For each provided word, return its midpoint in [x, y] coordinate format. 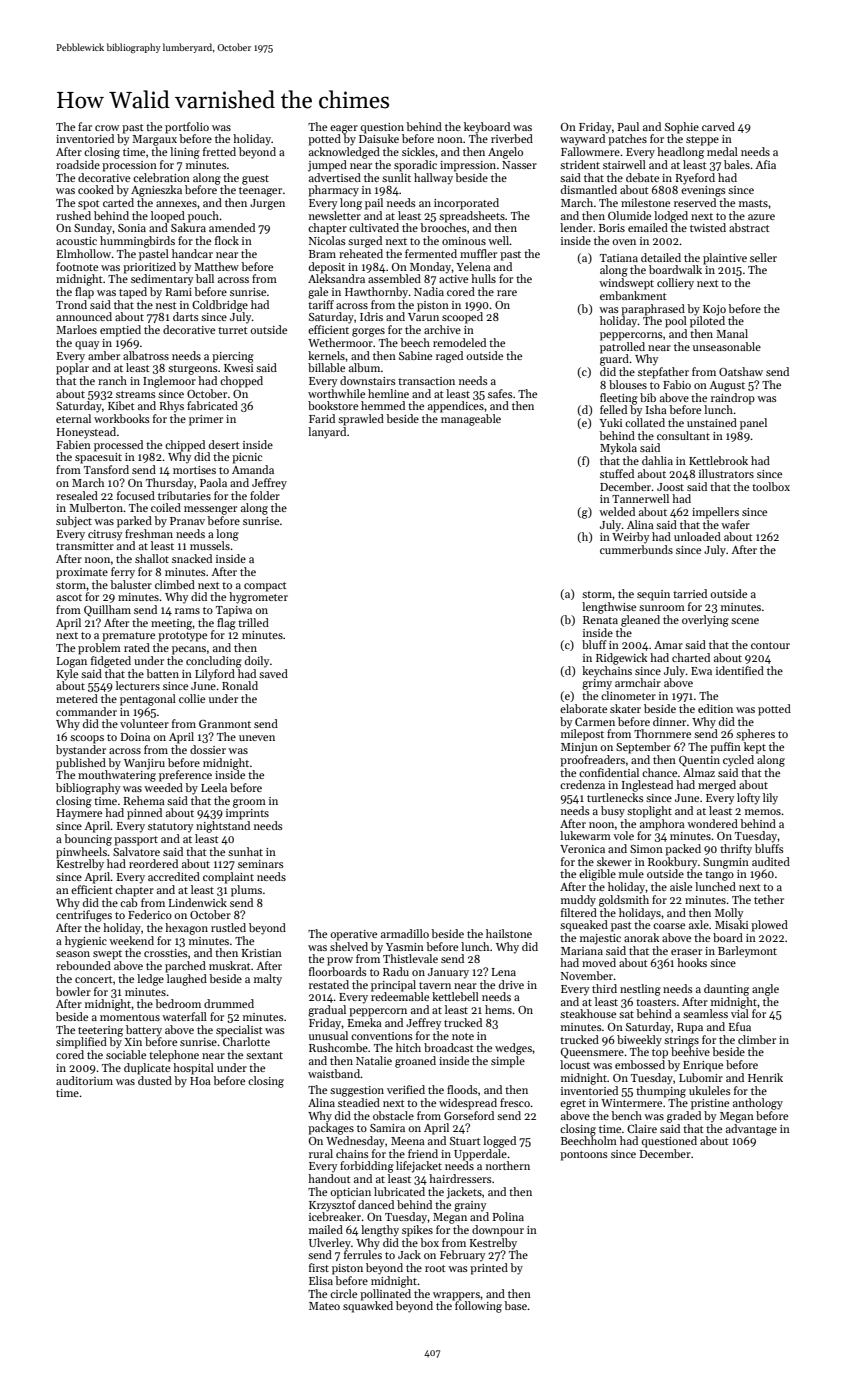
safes [500, 393]
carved [718, 126]
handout [329, 1178]
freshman [149, 533]
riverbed [512, 138]
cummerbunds [636, 549]
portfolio [187, 128]
